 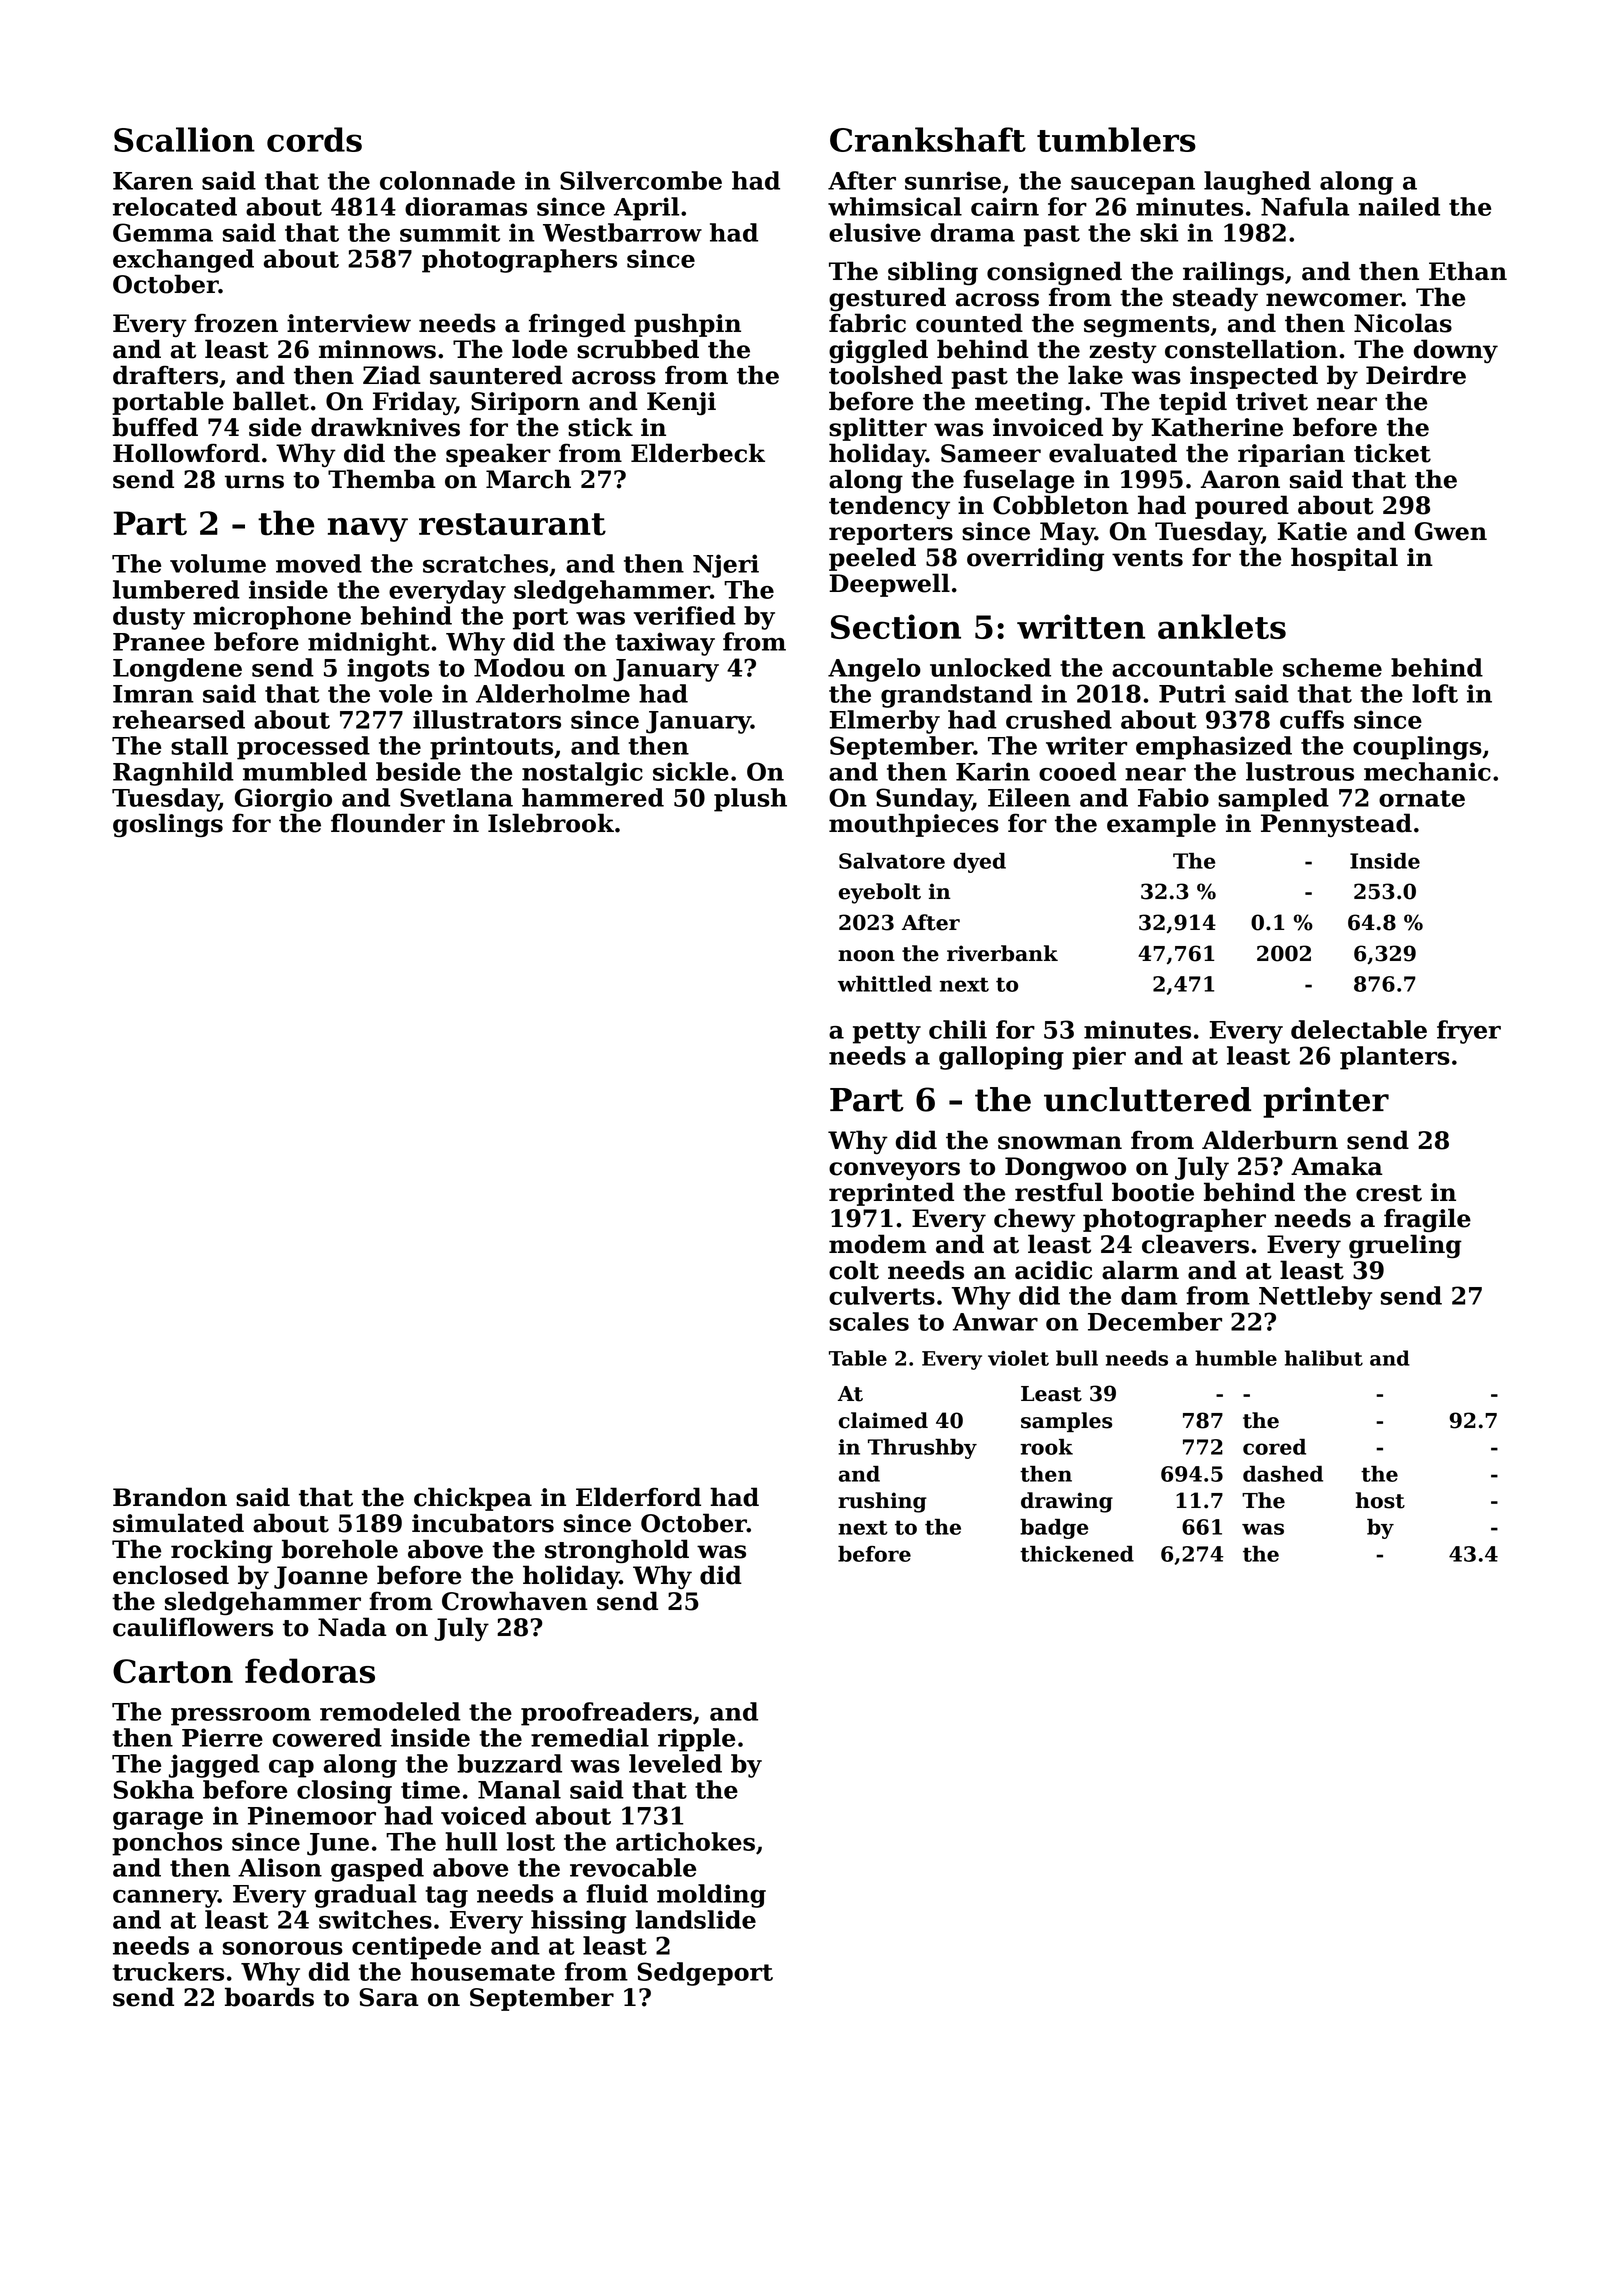 What do you see at coordinates (1392, 453) in the screenshot?
I see `ticket` at bounding box center [1392, 453].
